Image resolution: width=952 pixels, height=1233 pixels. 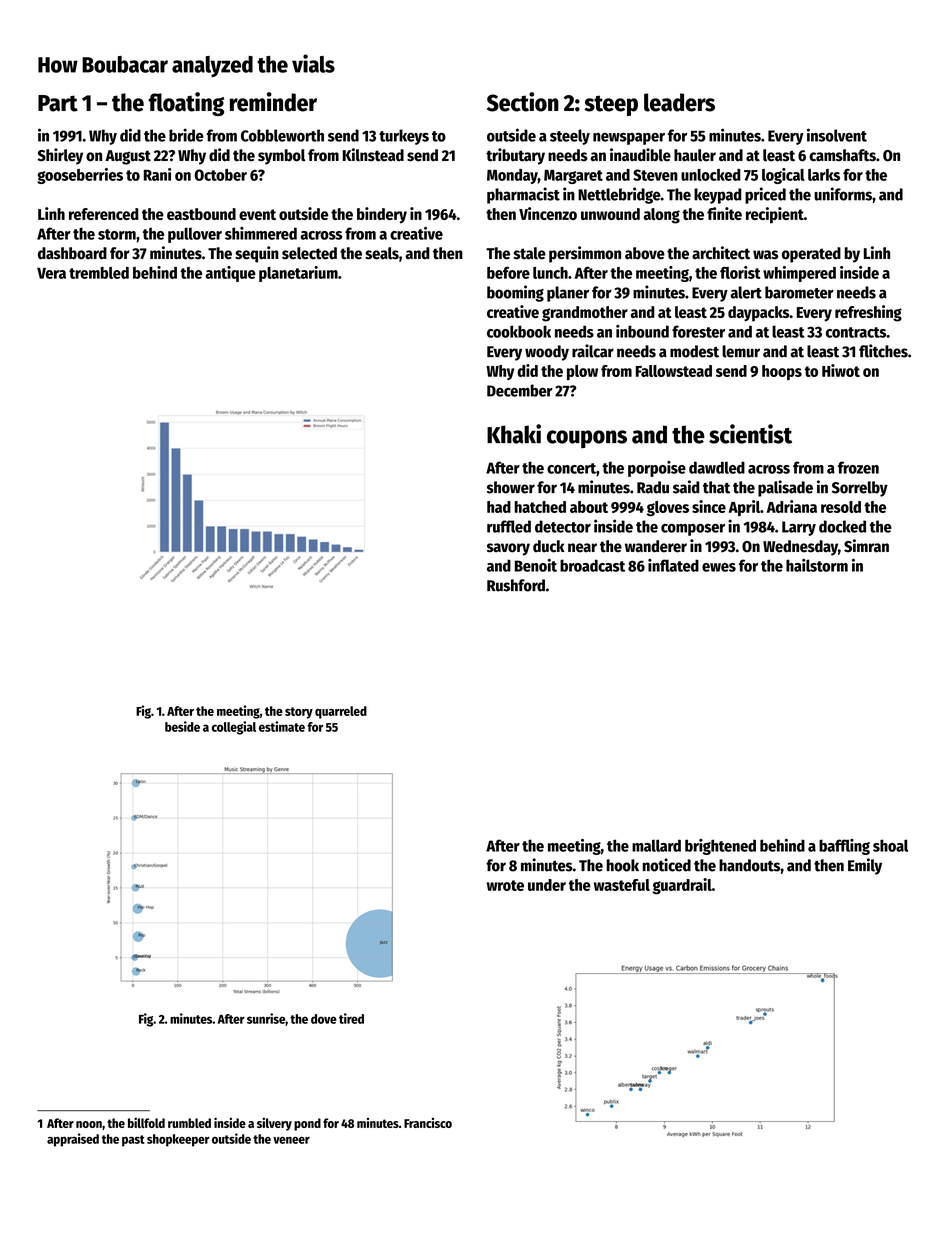 What do you see at coordinates (404, 137) in the page?
I see `turkeys` at bounding box center [404, 137].
